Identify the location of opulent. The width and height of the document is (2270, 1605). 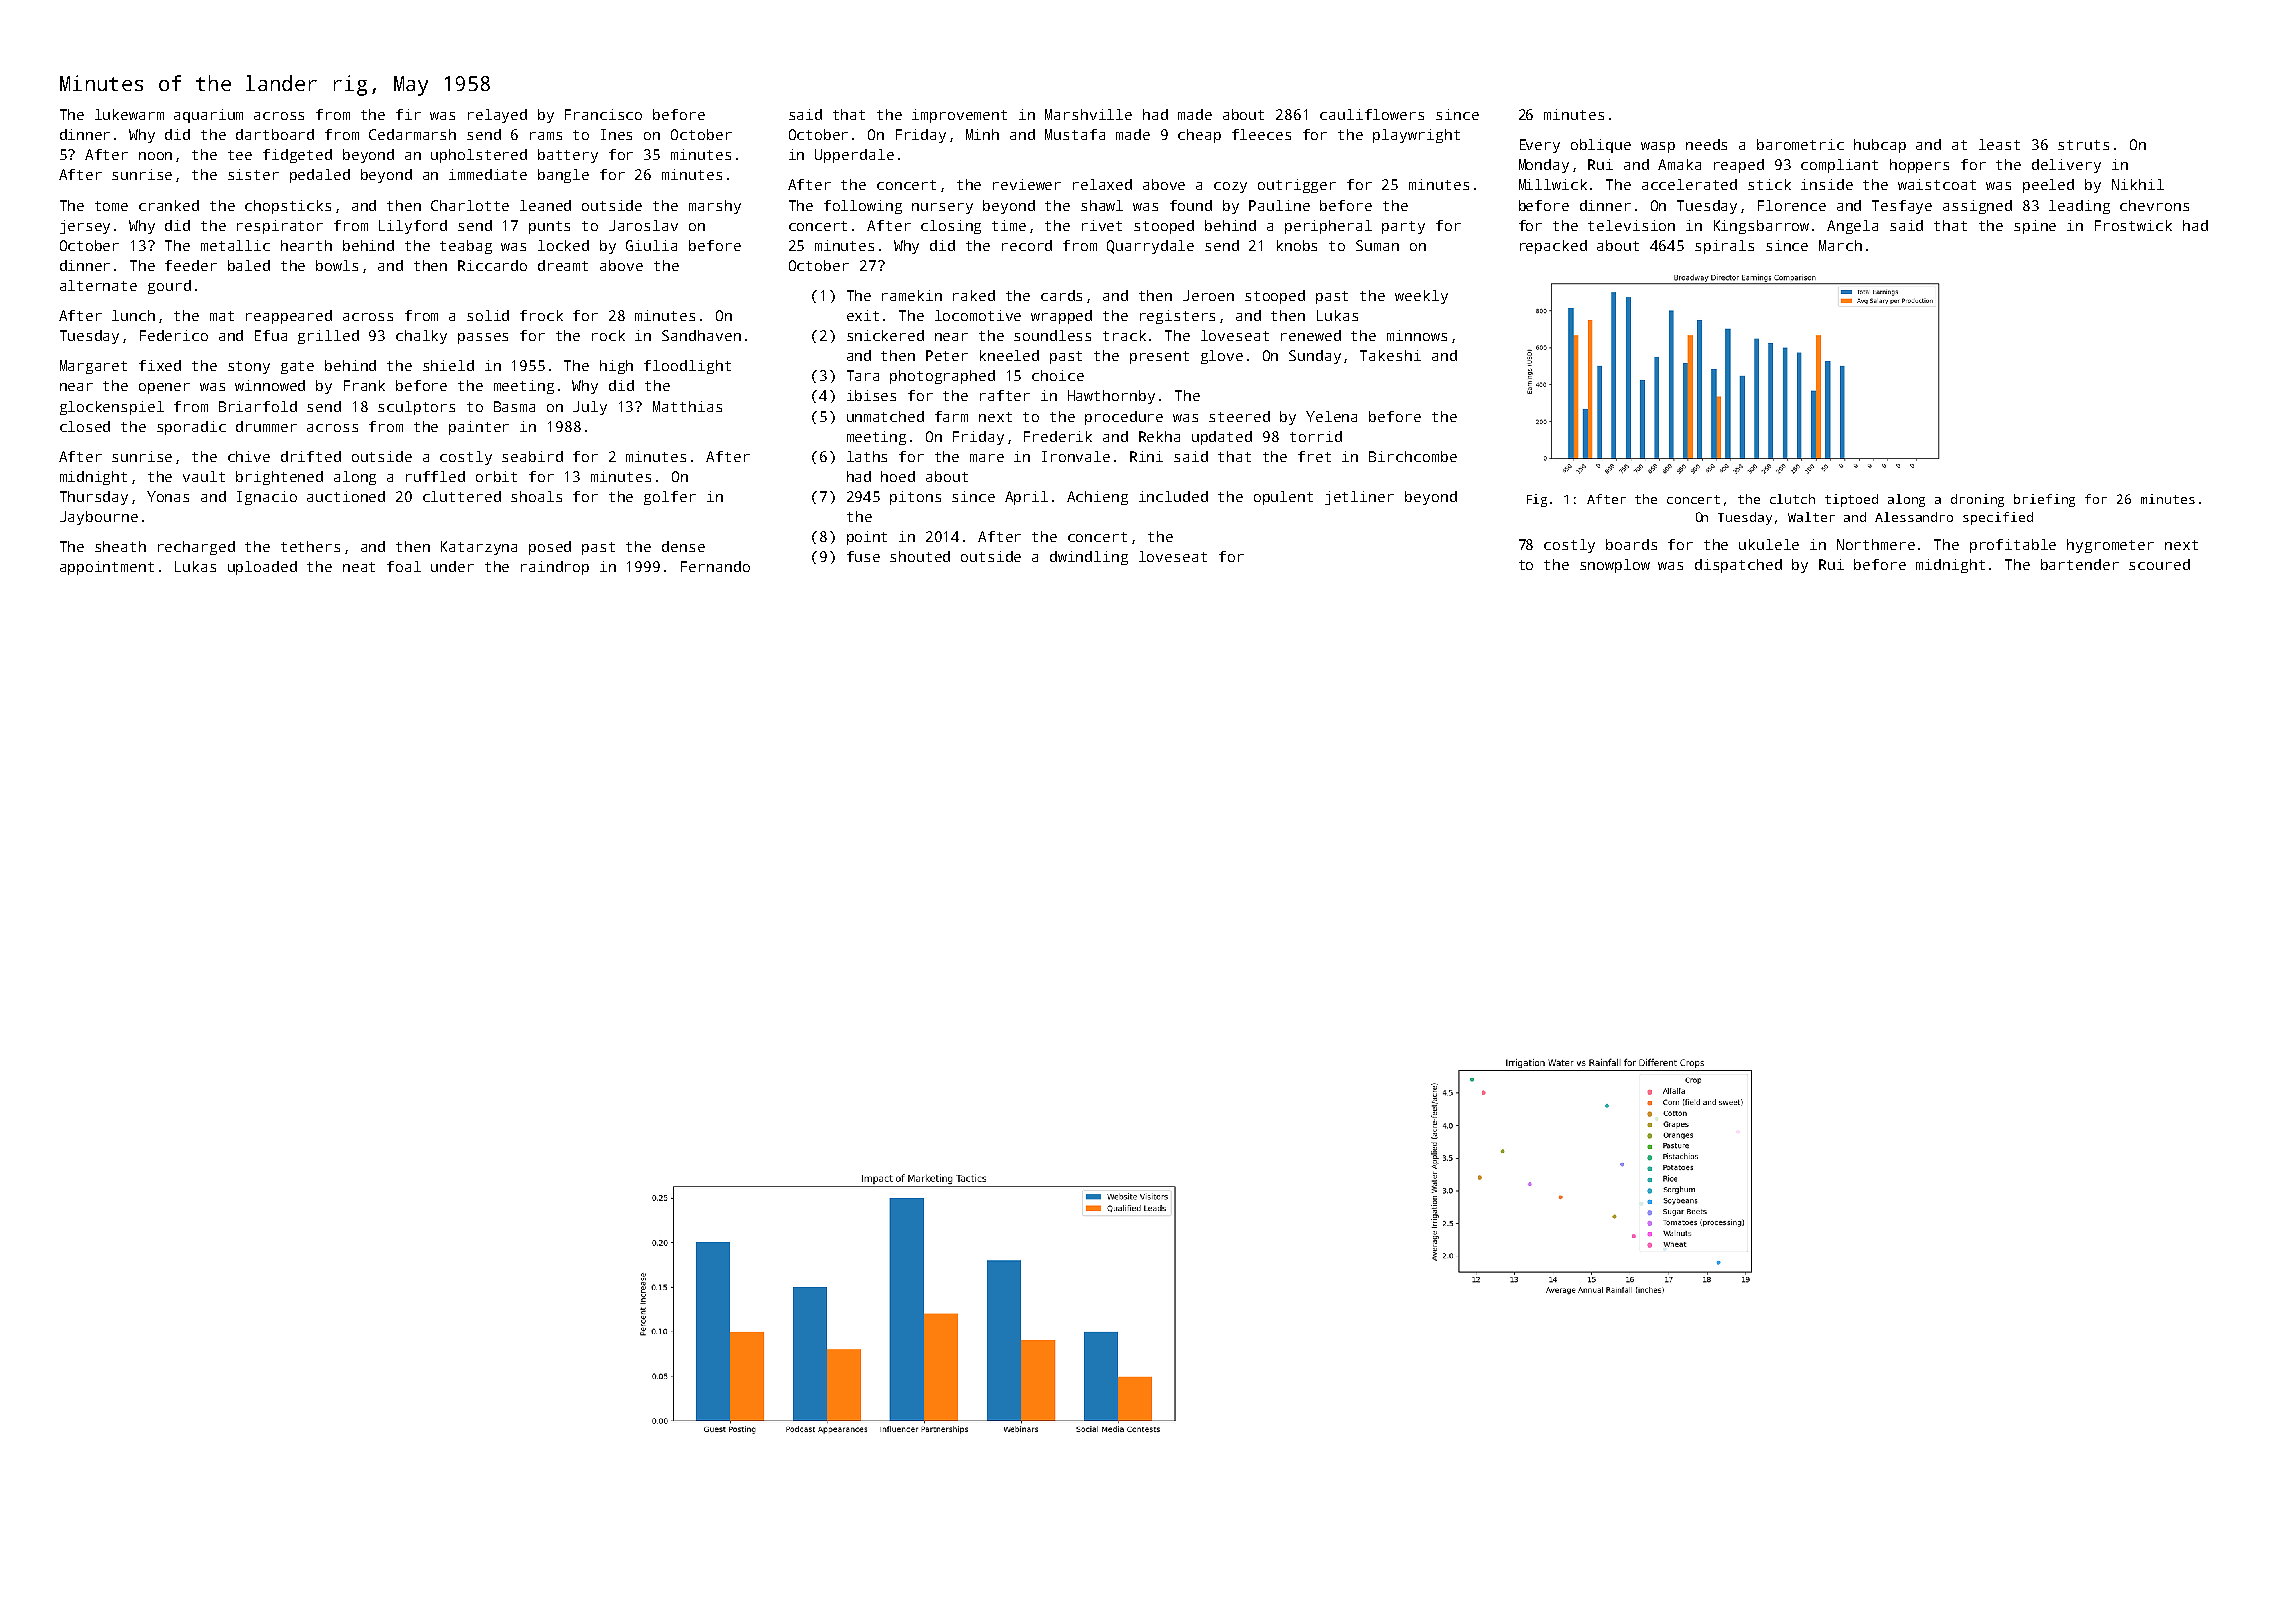
(1283, 498).
